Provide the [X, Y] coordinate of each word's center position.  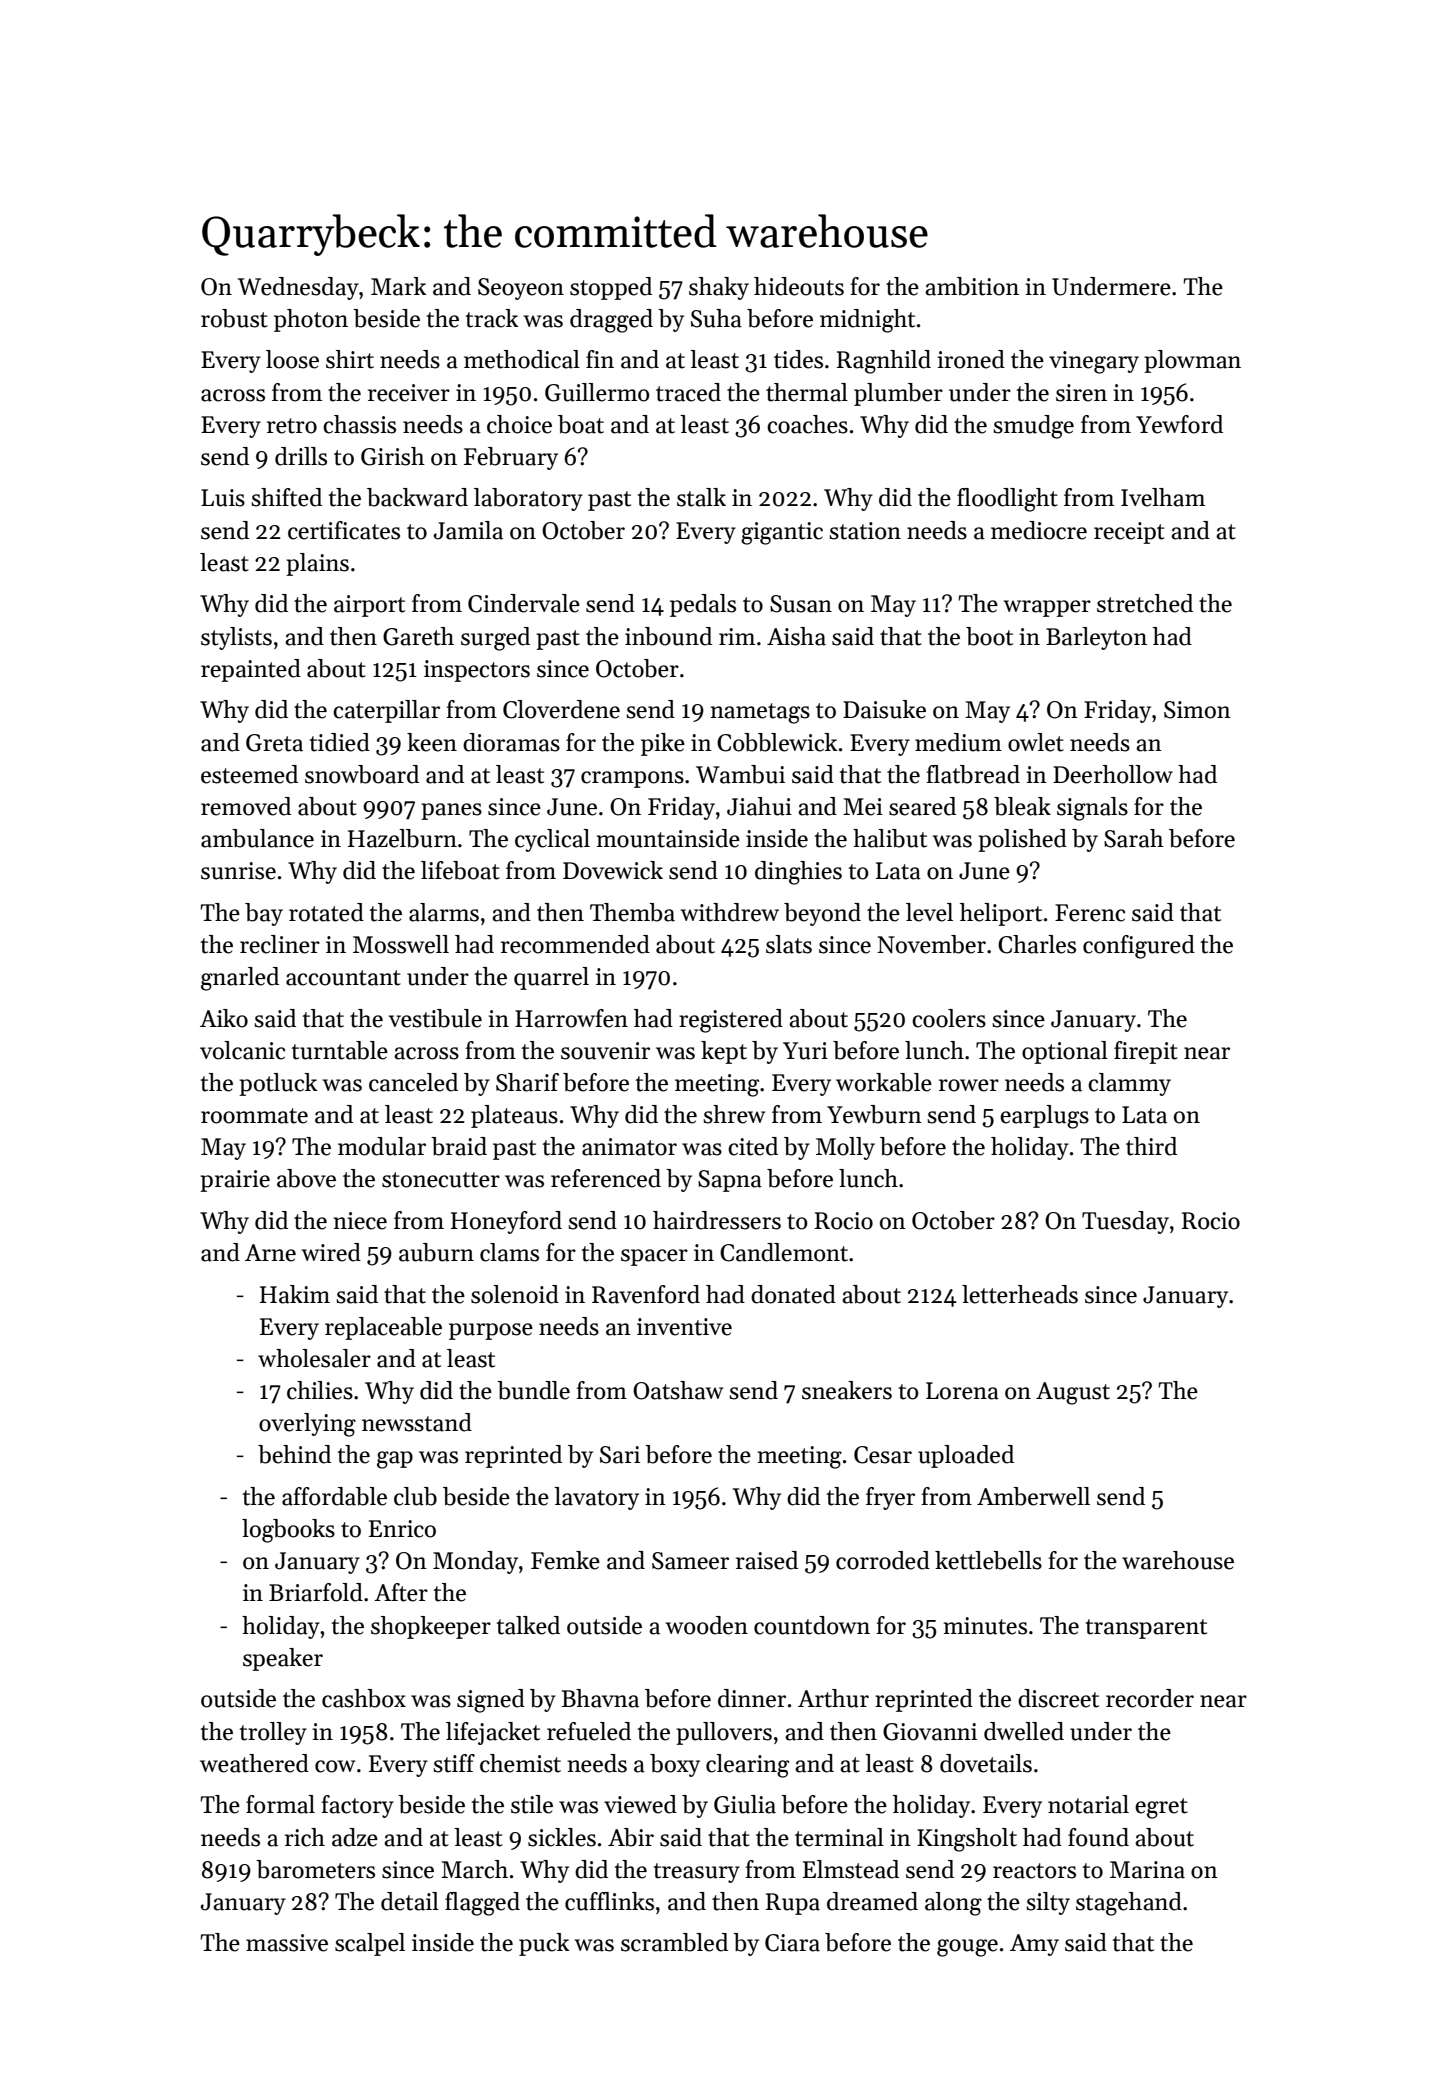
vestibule [435, 1018]
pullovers [724, 1733]
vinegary [1094, 362]
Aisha [796, 636]
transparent [1146, 1629]
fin [600, 359]
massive [287, 1943]
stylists [236, 638]
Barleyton [1096, 638]
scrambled [674, 1942]
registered [731, 1021]
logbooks [288, 1531]
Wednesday [298, 288]
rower [969, 1085]
